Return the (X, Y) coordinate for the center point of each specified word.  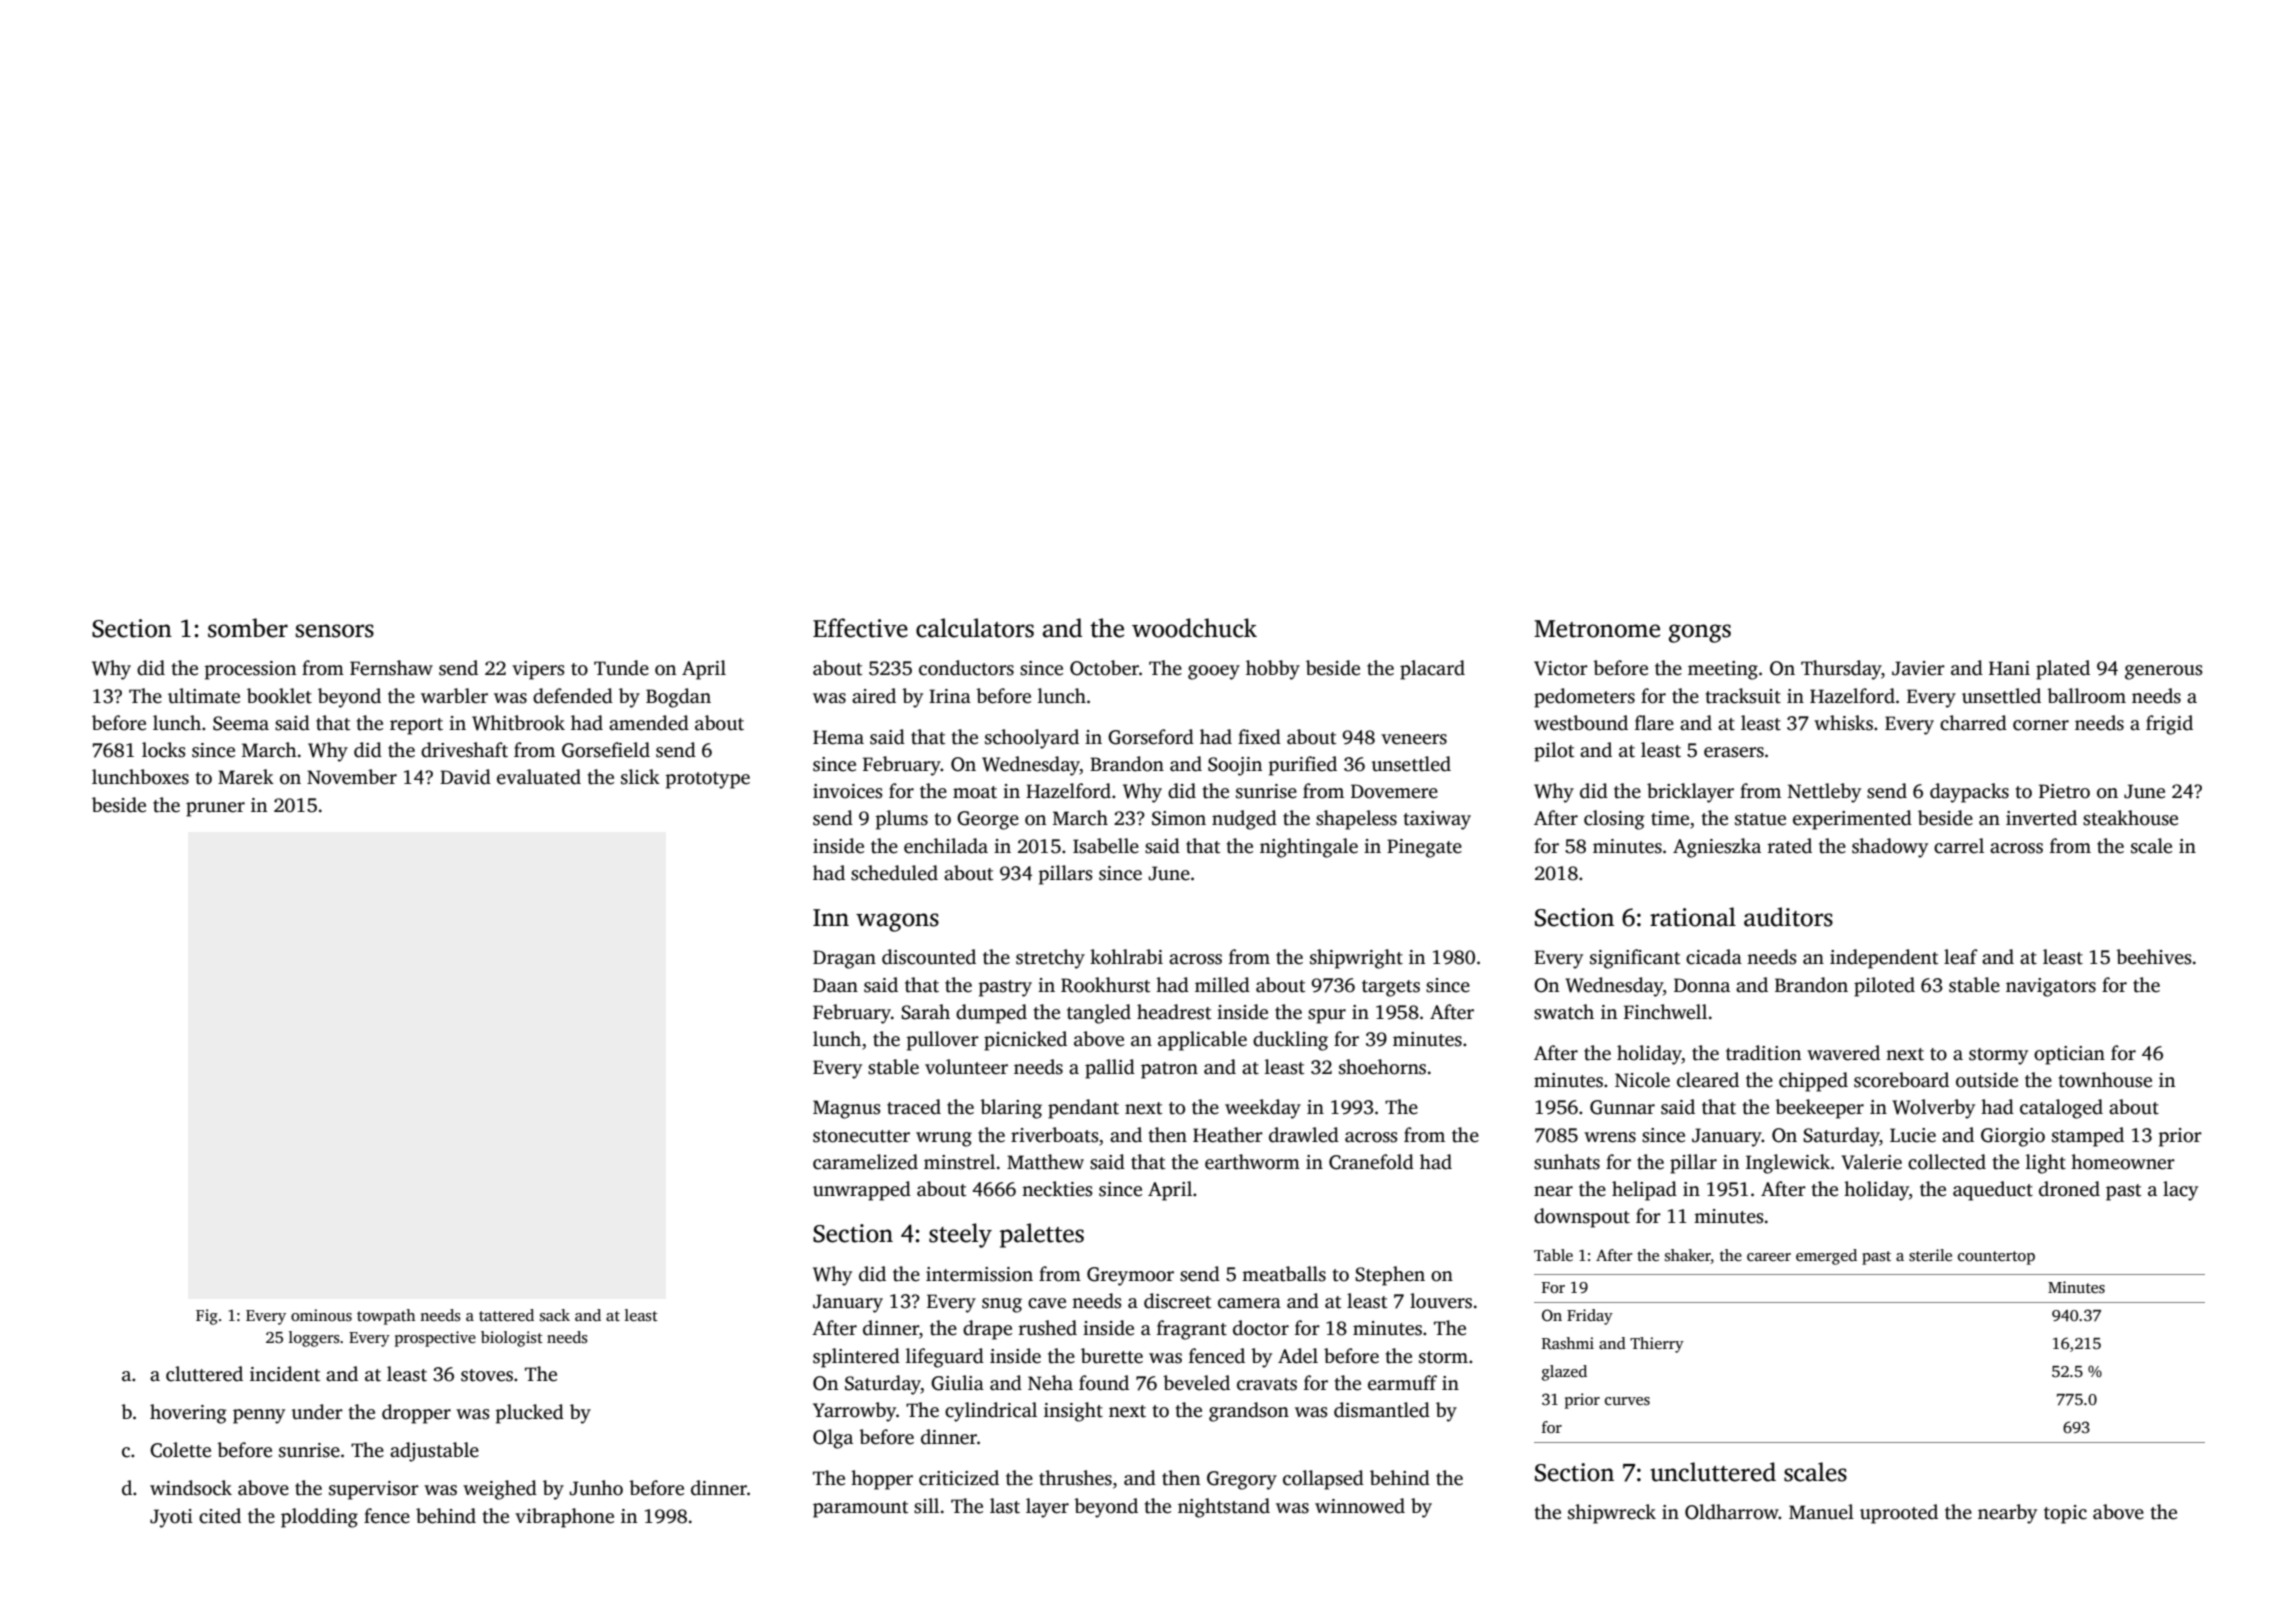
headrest (1174, 1012)
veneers (1414, 739)
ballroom (2086, 696)
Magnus (846, 1109)
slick (640, 777)
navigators (2051, 987)
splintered (856, 1358)
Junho (596, 1488)
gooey (1214, 672)
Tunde (621, 668)
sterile (1930, 1255)
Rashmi (1568, 1343)
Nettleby (1824, 793)
